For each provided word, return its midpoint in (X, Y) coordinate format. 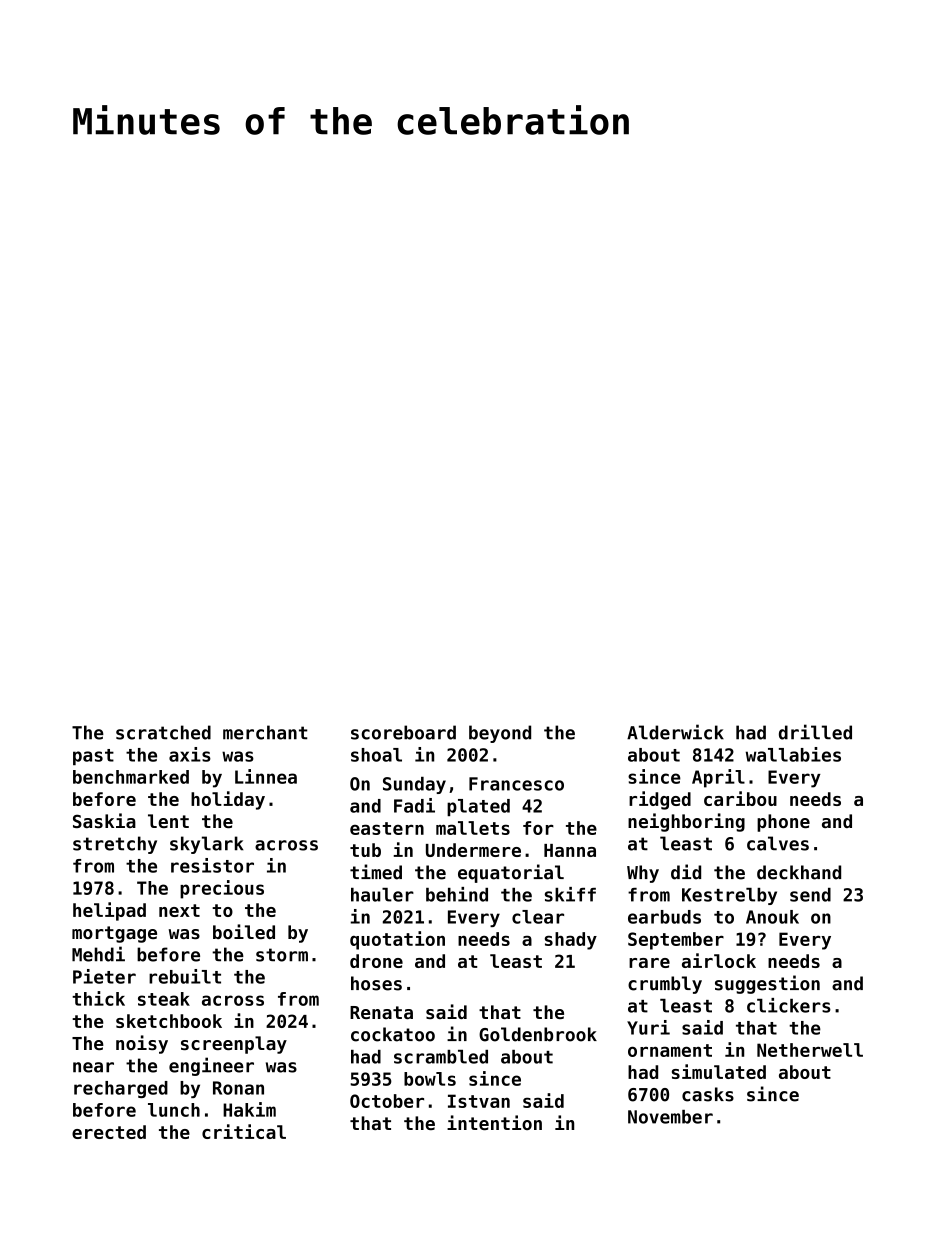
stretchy (115, 845)
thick (98, 998)
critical (244, 1131)
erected (109, 1132)
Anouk (772, 917)
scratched (163, 732)
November (670, 1117)
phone (783, 823)
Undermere (473, 850)
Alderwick (675, 732)
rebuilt (185, 976)
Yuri (648, 1027)
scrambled (441, 1057)
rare (649, 963)
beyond (500, 734)
